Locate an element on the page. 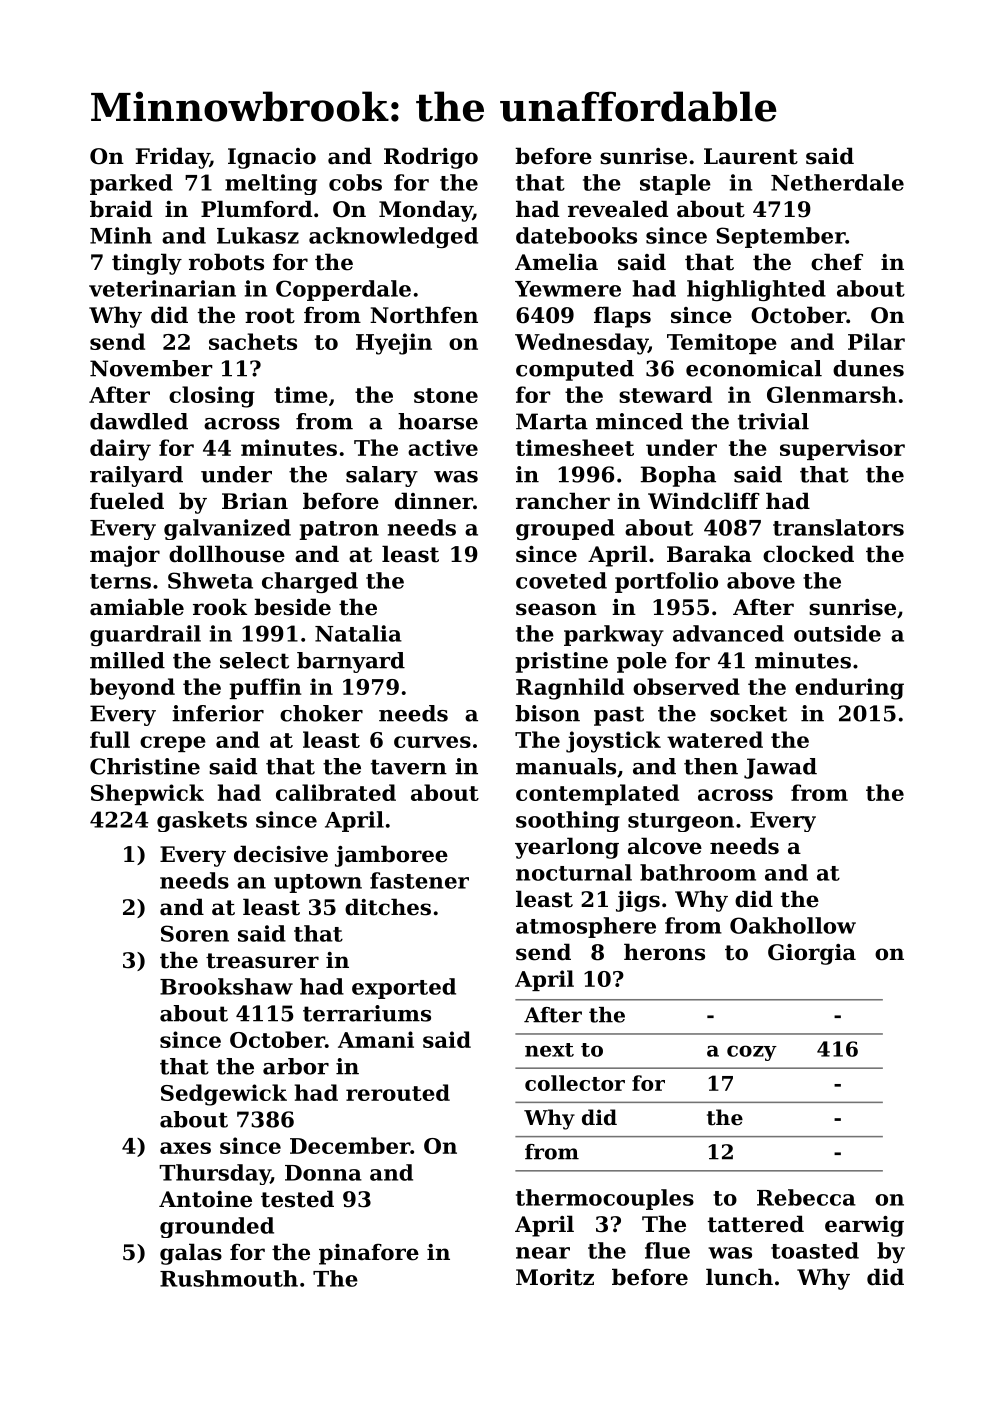 The height and width of the image is (1411, 994). Netherdale is located at coordinates (837, 182).
